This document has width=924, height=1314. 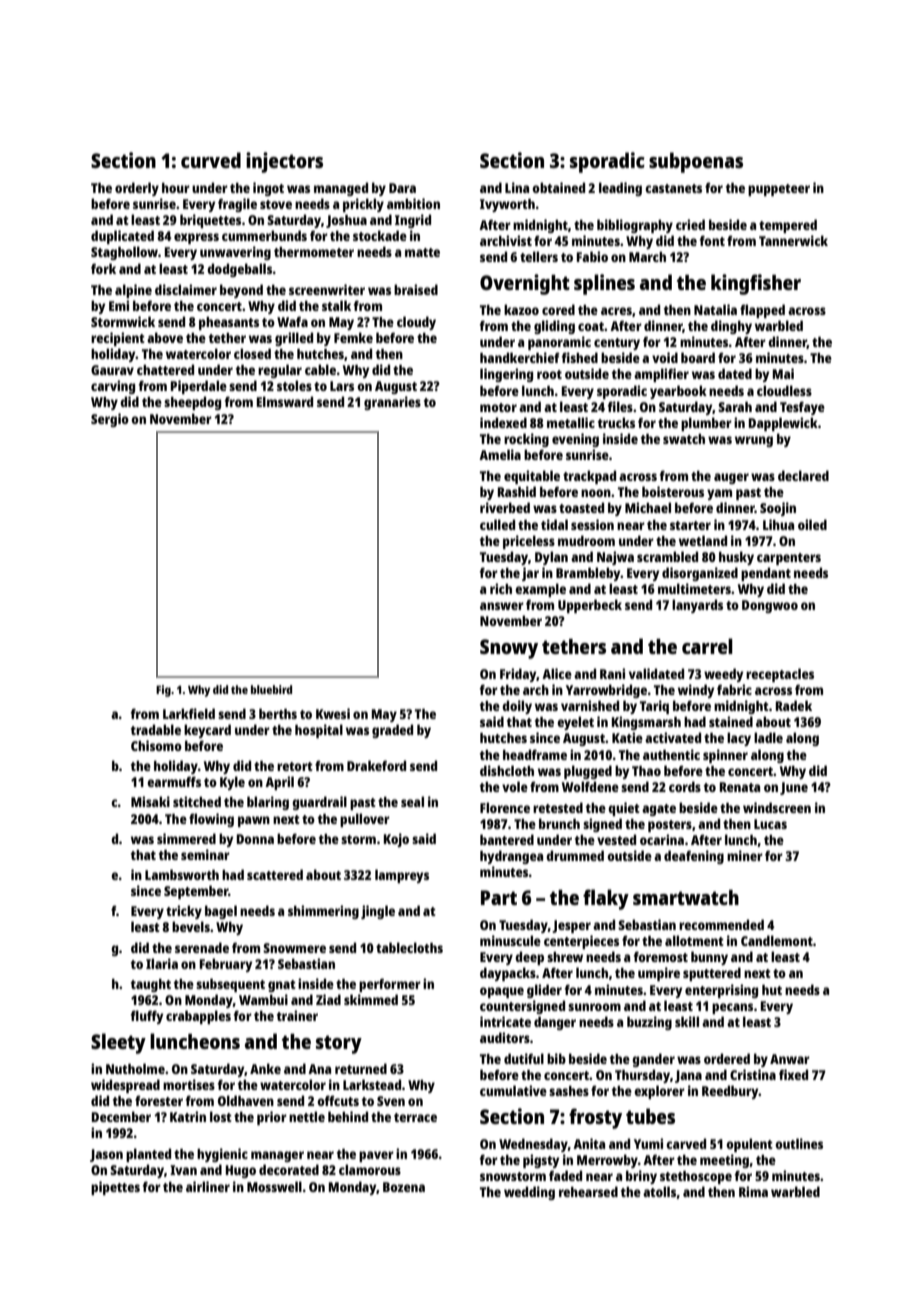 I want to click on crabapples, so click(x=198, y=1017).
